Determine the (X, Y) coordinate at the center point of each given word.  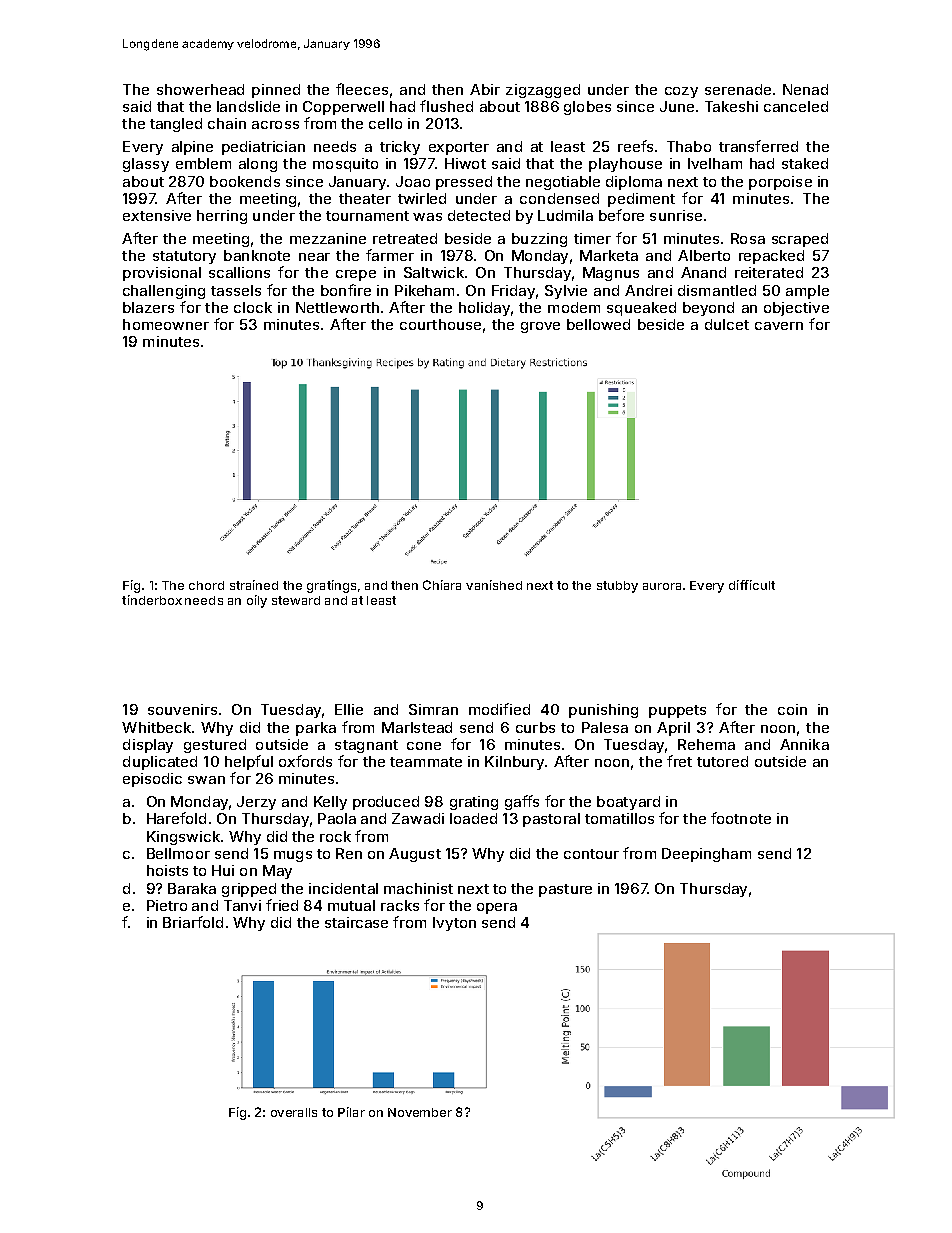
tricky (400, 148)
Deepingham (706, 855)
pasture (565, 890)
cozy (681, 92)
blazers (148, 307)
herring (222, 217)
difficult (752, 585)
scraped (800, 240)
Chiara (442, 585)
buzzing (539, 240)
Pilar (351, 1112)
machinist (418, 888)
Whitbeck (156, 727)
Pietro (167, 905)
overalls (294, 1112)
